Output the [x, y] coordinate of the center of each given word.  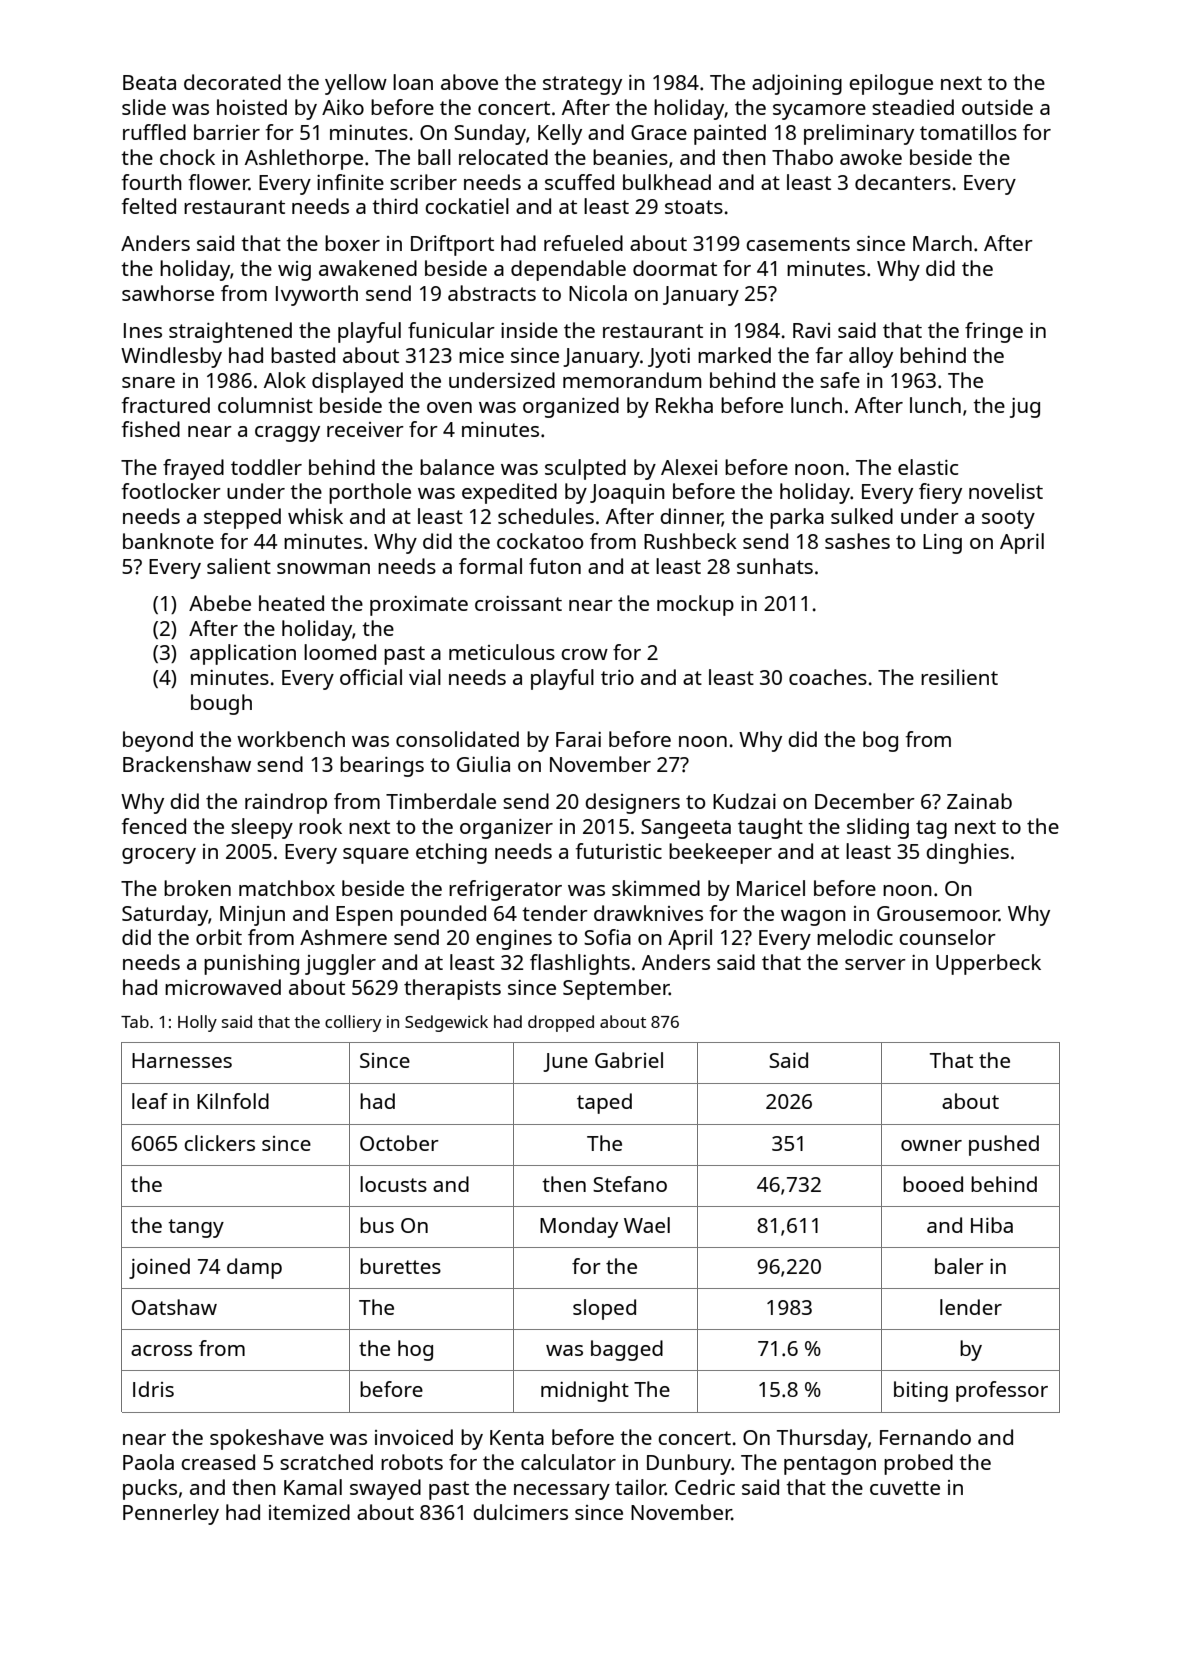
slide [144, 107]
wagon [813, 918]
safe [840, 380]
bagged [627, 1350]
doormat [675, 268]
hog [415, 1350]
